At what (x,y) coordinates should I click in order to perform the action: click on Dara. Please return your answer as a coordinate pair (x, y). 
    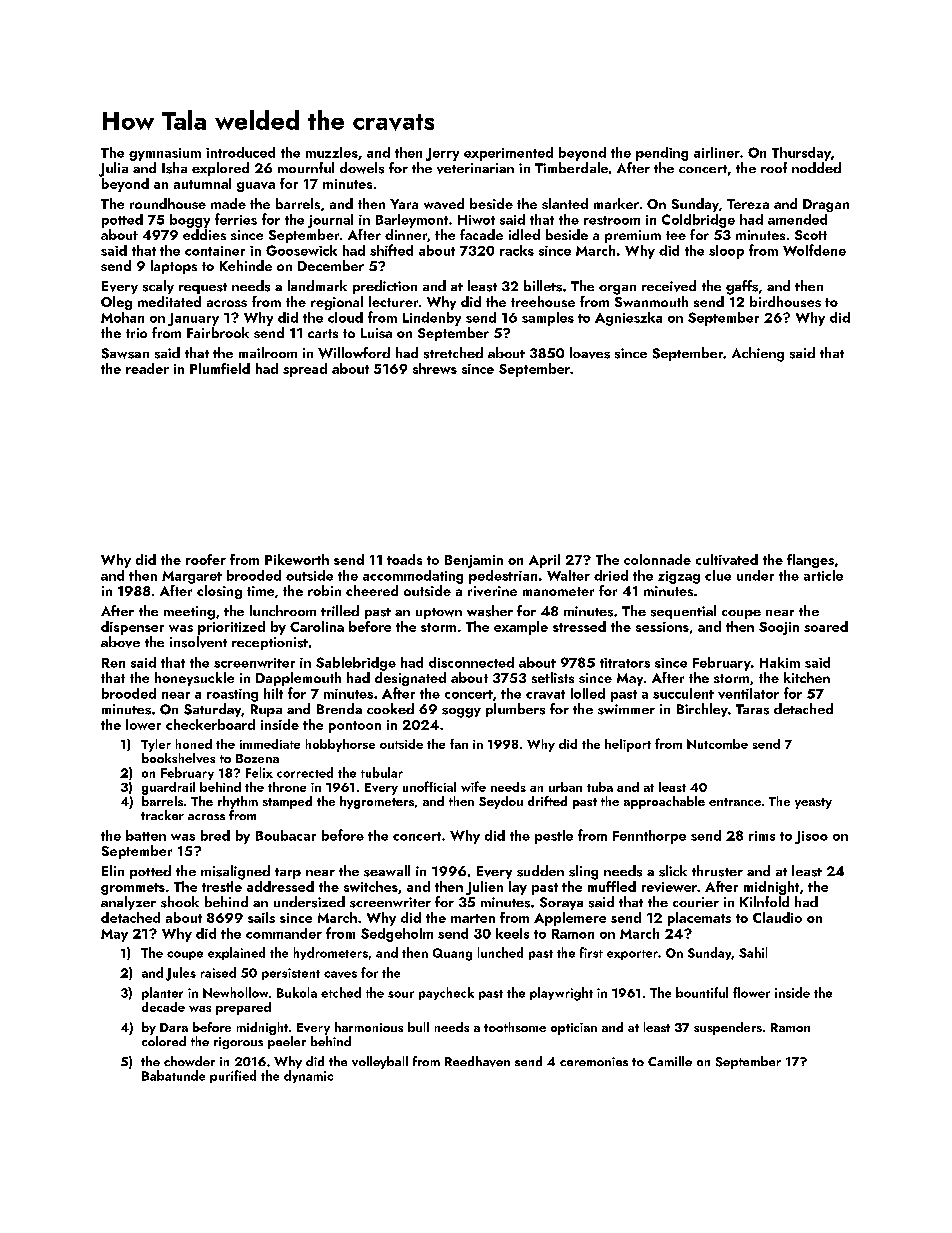
    Looking at the image, I should click on (174, 1027).
